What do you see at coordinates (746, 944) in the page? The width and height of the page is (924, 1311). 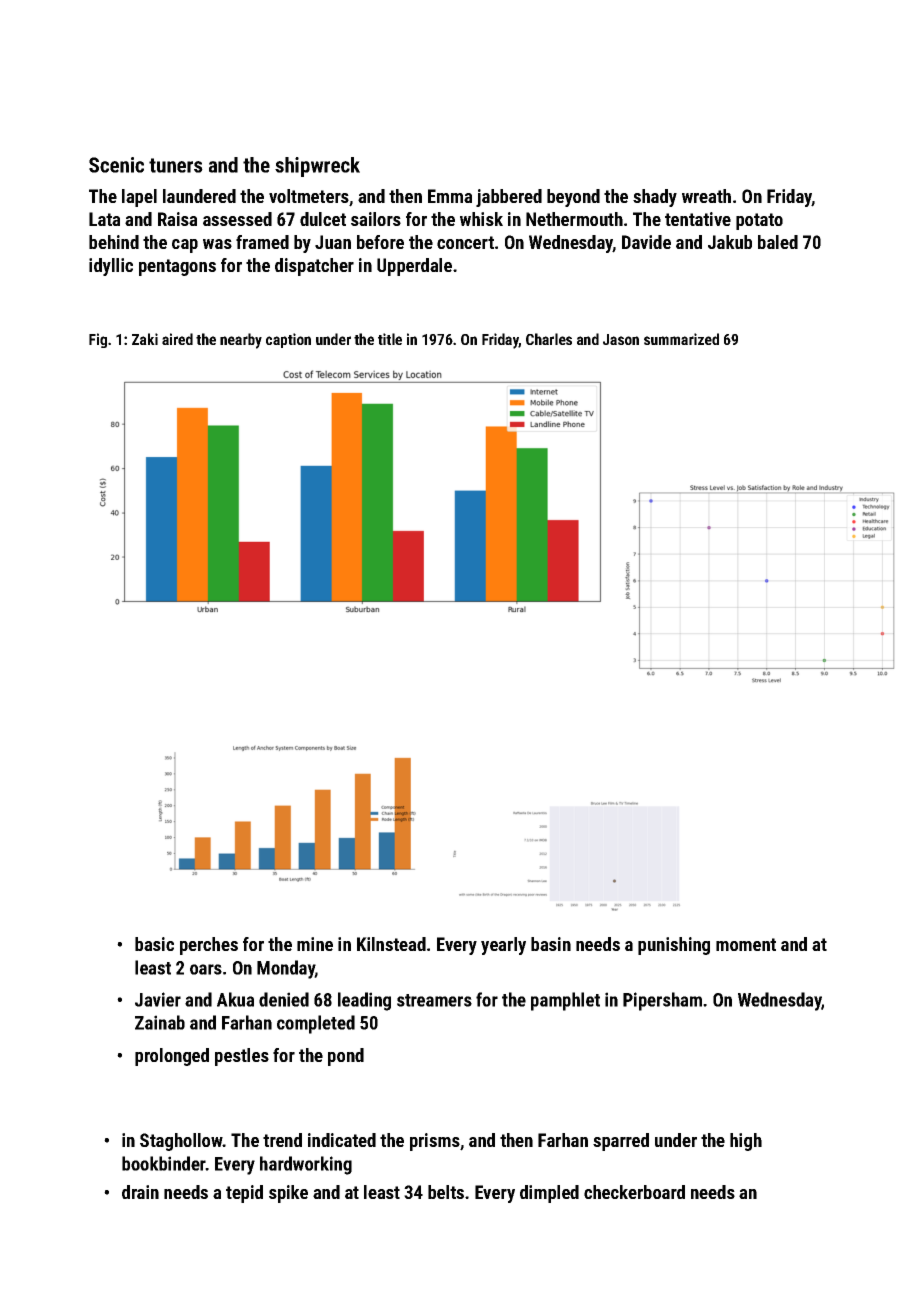 I see `moment` at bounding box center [746, 944].
